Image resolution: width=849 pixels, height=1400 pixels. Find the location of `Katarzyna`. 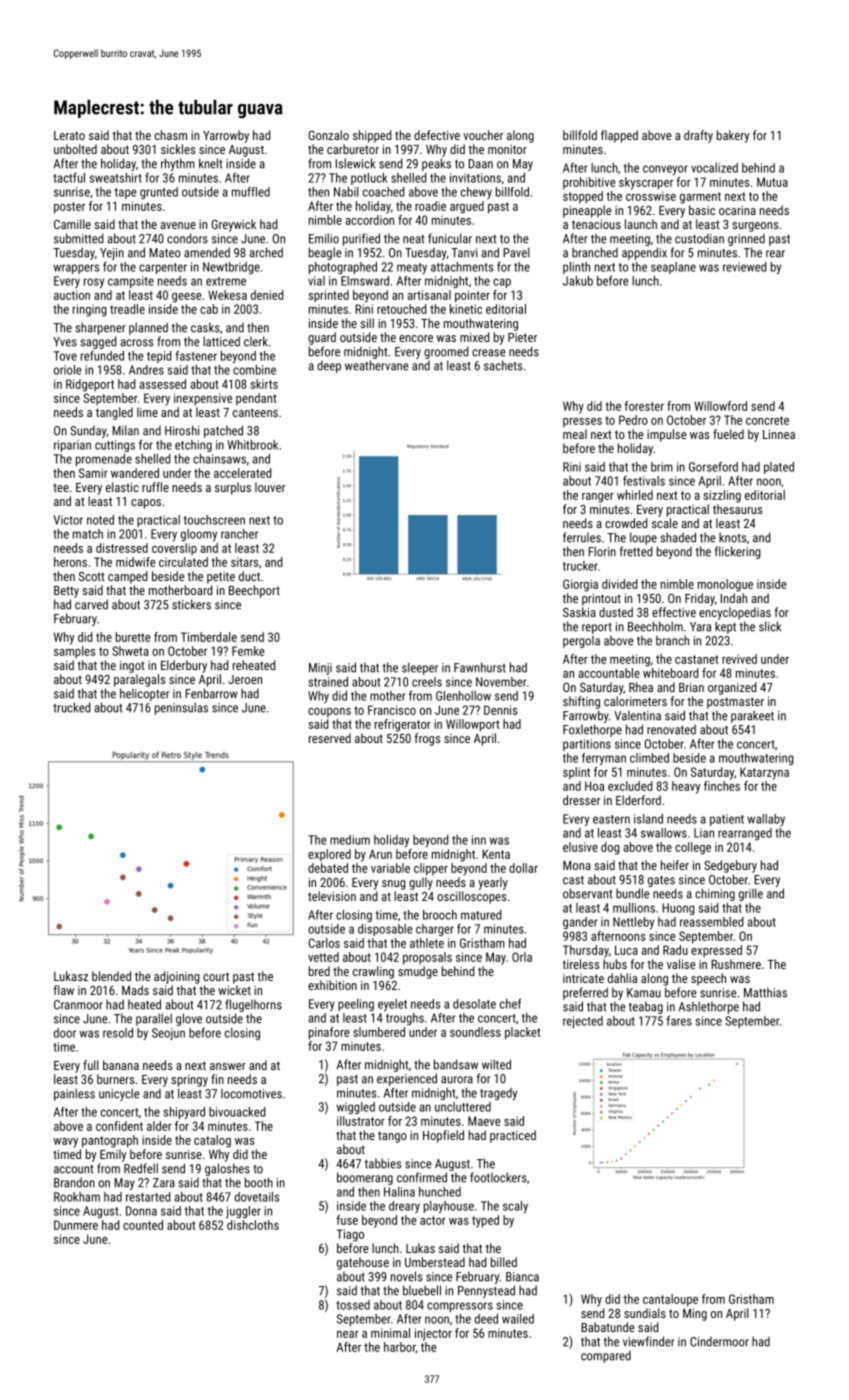

Katarzyna is located at coordinates (764, 773).
